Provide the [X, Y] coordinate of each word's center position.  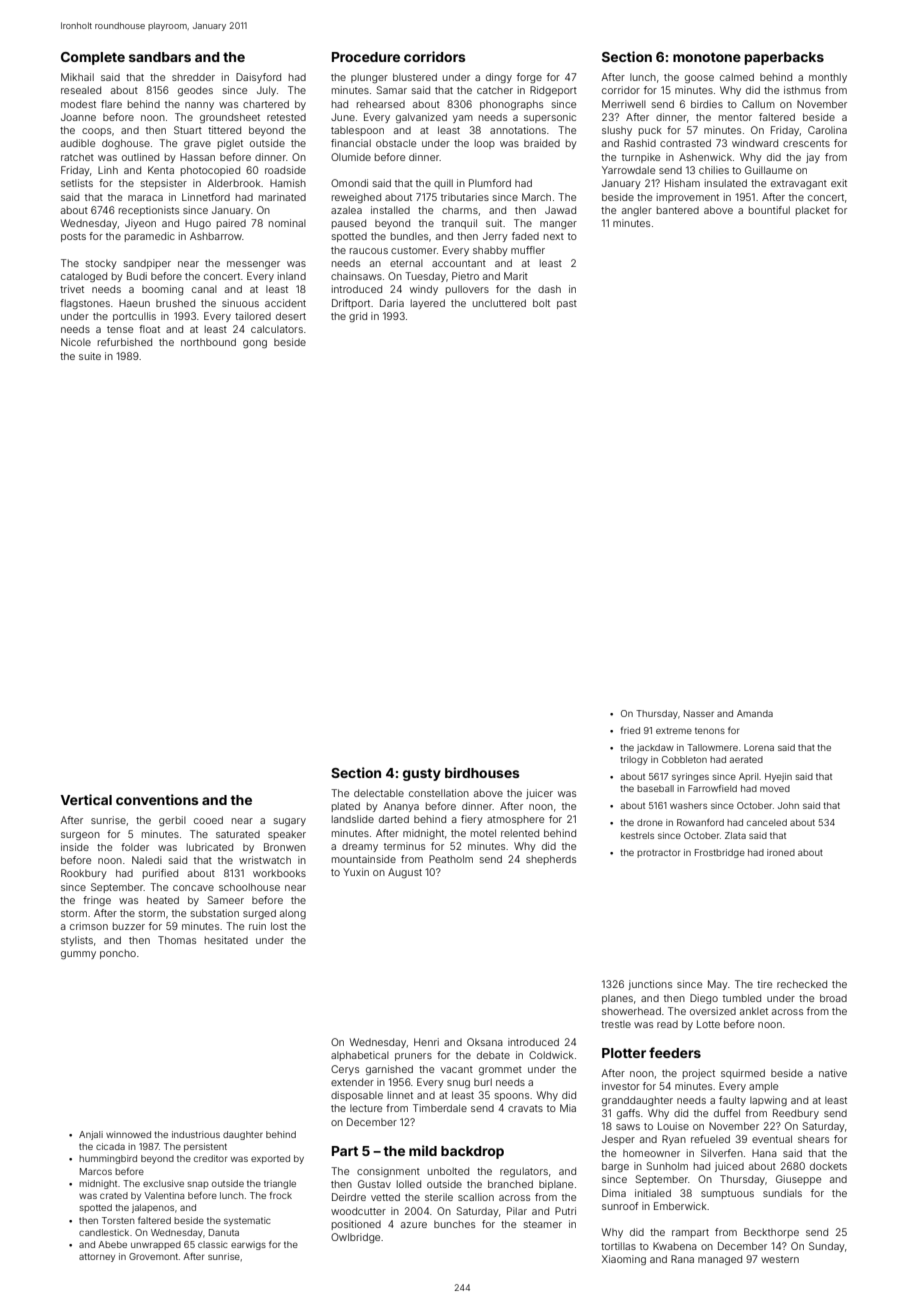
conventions [157, 799]
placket [813, 211]
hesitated [226, 940]
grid [358, 317]
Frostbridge [720, 853]
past [567, 304]
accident [285, 303]
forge [529, 78]
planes [617, 999]
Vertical [86, 799]
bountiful [769, 210]
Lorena [759, 747]
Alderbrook [234, 183]
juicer [539, 794]
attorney [97, 1257]
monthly [828, 78]
